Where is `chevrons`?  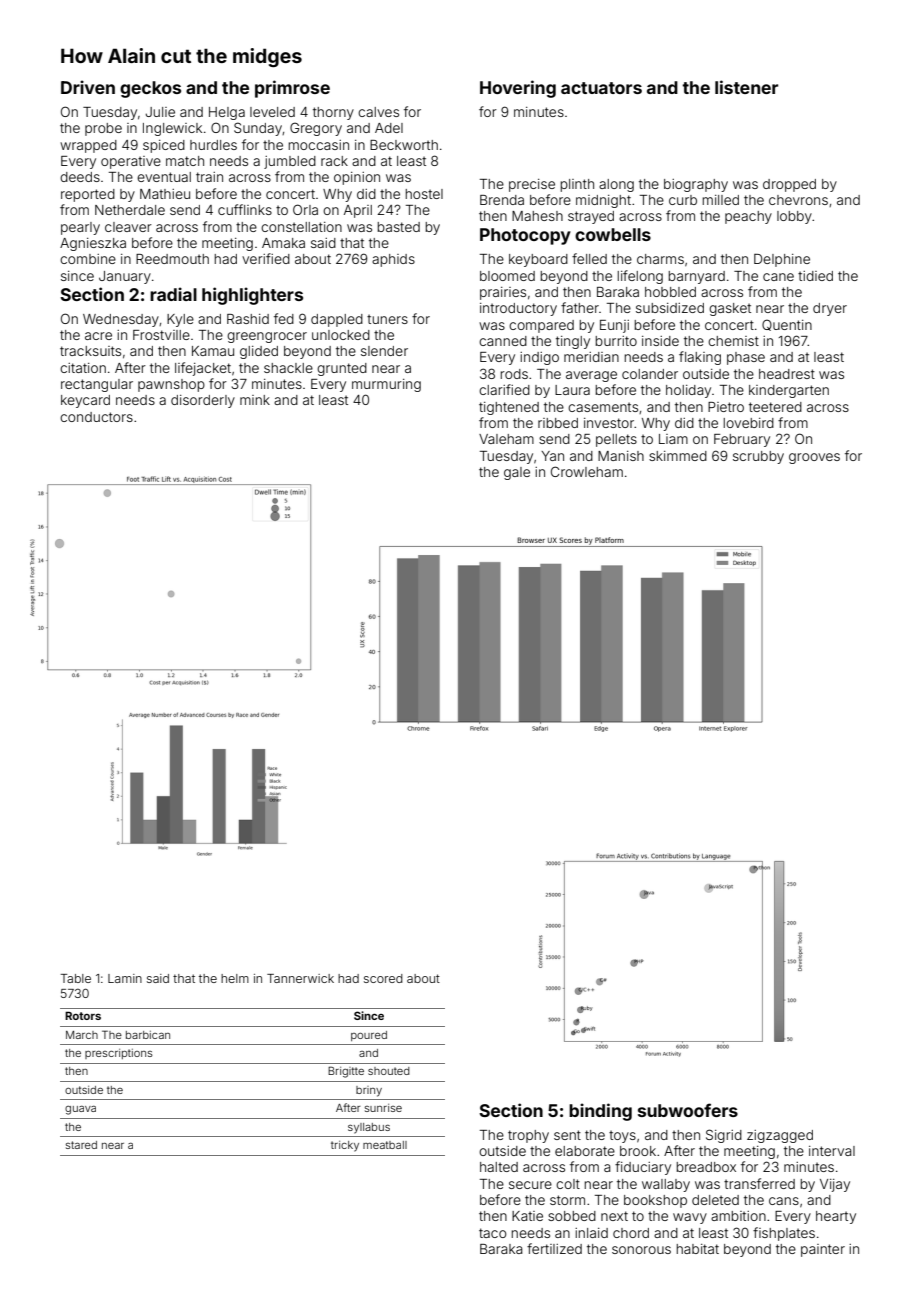
chevrons is located at coordinates (798, 200).
